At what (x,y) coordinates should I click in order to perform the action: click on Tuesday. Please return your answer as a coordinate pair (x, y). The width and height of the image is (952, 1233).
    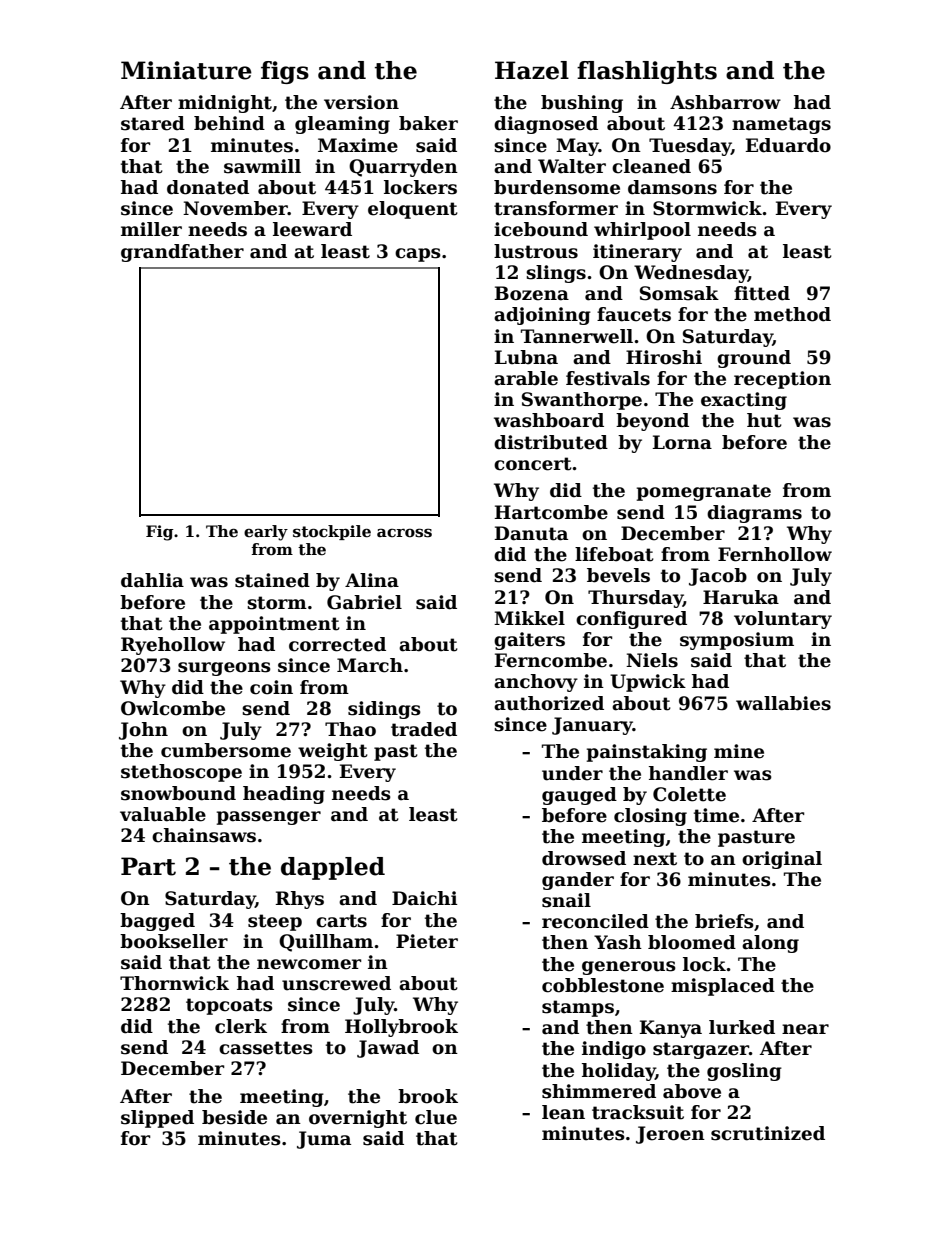
    Looking at the image, I should click on (690, 147).
